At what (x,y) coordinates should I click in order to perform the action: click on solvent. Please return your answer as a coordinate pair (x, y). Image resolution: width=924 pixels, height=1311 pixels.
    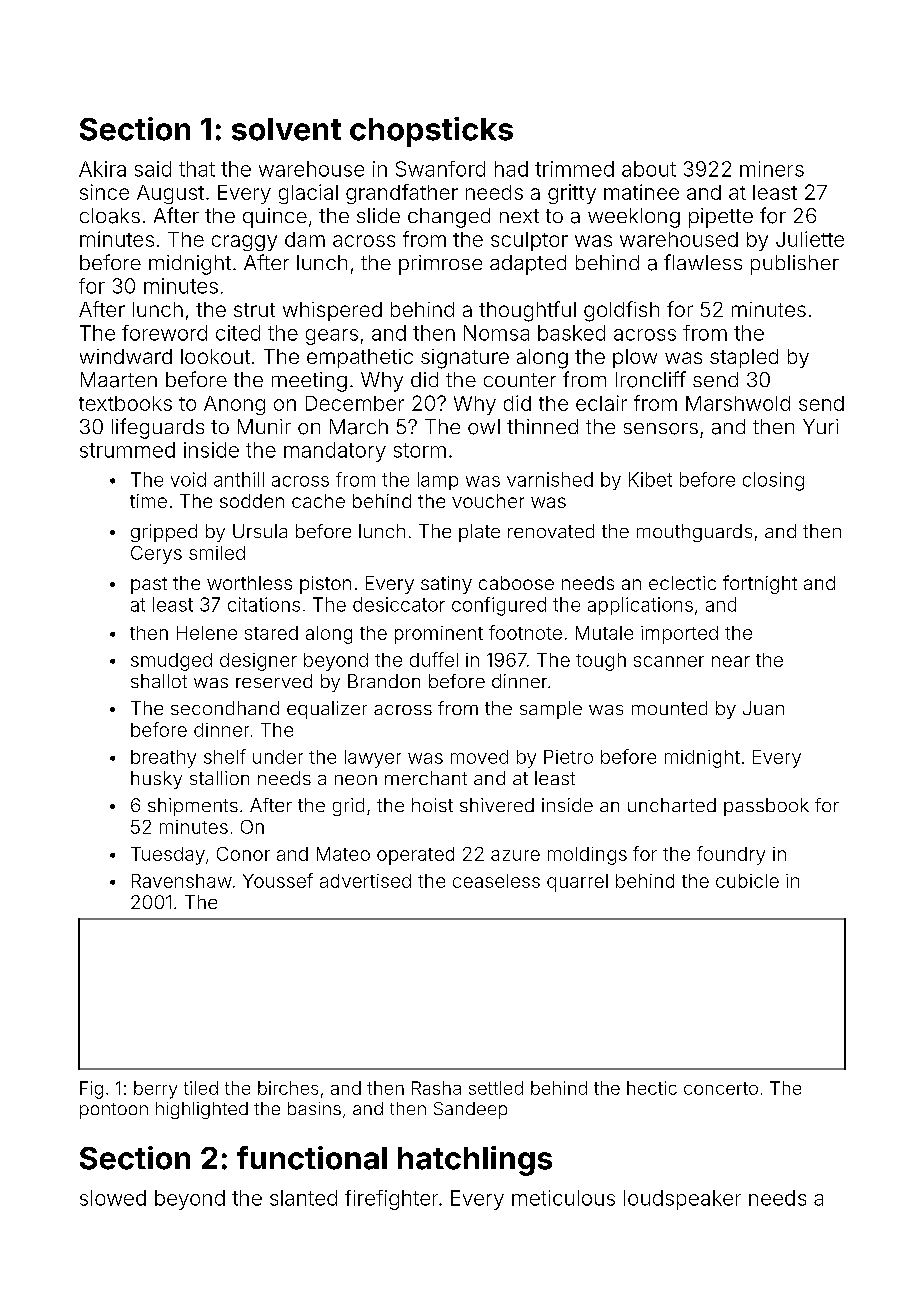
    Looking at the image, I should click on (286, 129).
